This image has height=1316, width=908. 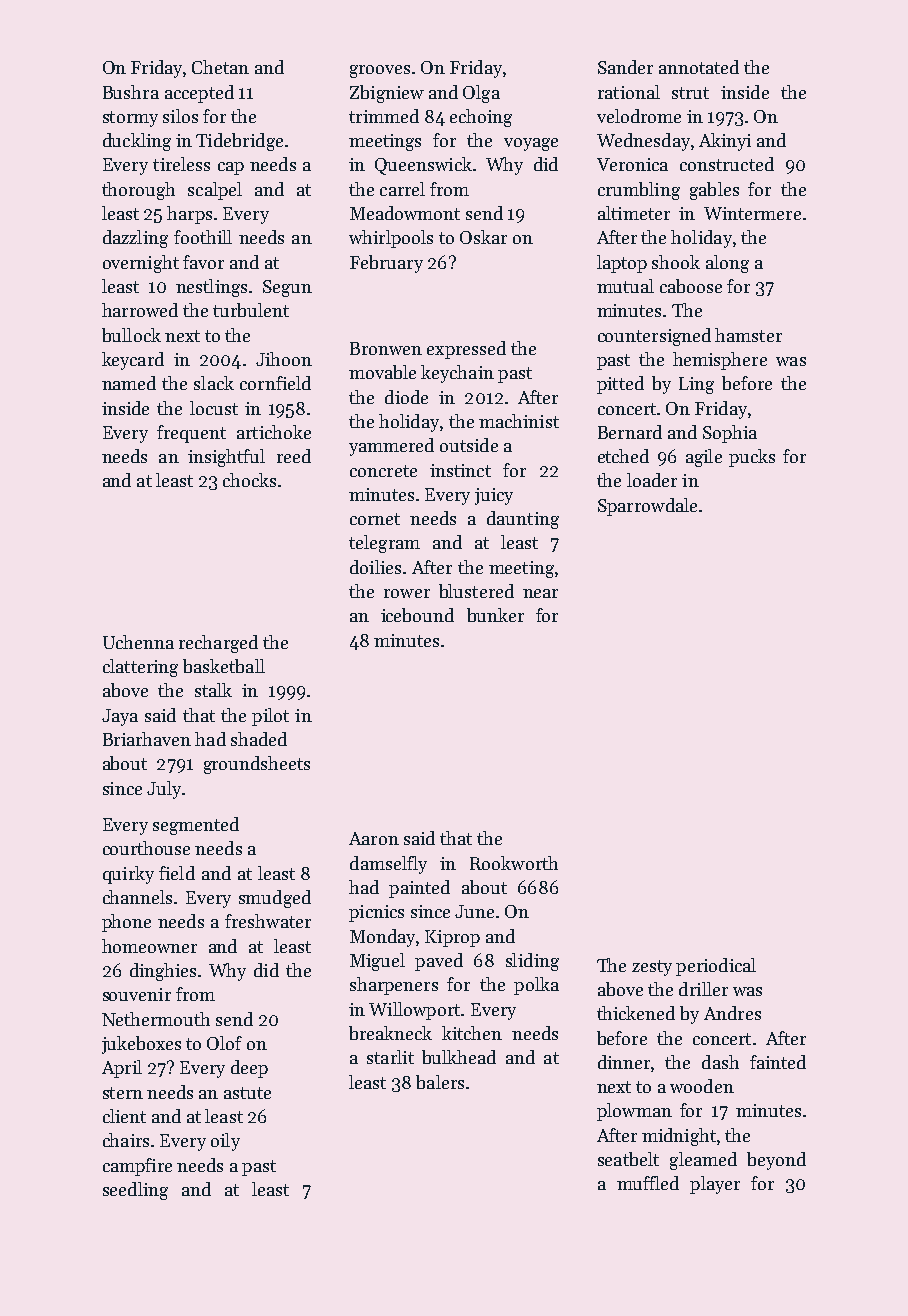 What do you see at coordinates (699, 67) in the image?
I see `annotated` at bounding box center [699, 67].
